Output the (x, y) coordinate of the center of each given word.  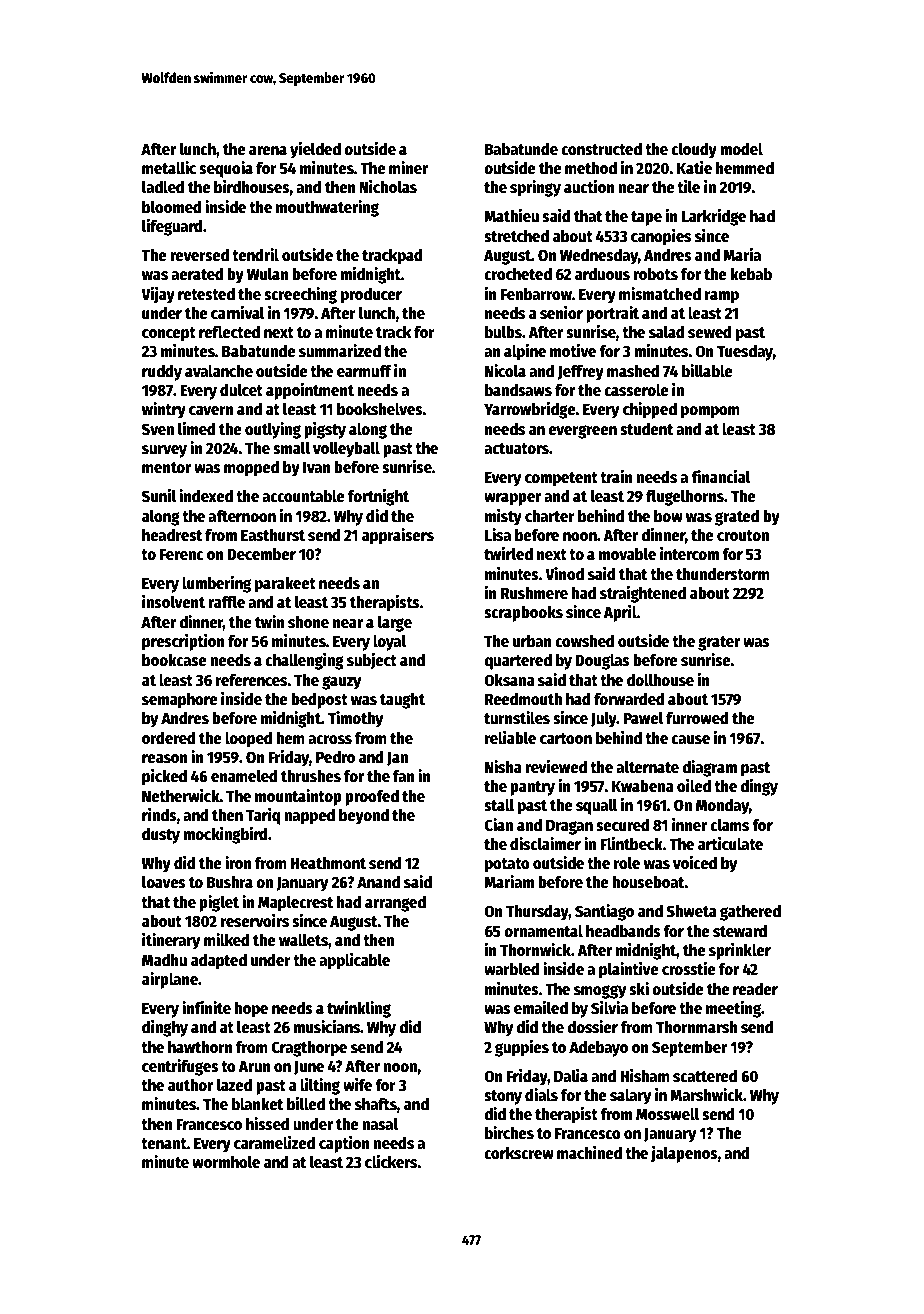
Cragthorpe (309, 1049)
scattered (705, 1076)
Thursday (537, 913)
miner (408, 167)
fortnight (378, 497)
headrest (172, 535)
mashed (633, 371)
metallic (169, 168)
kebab (751, 274)
